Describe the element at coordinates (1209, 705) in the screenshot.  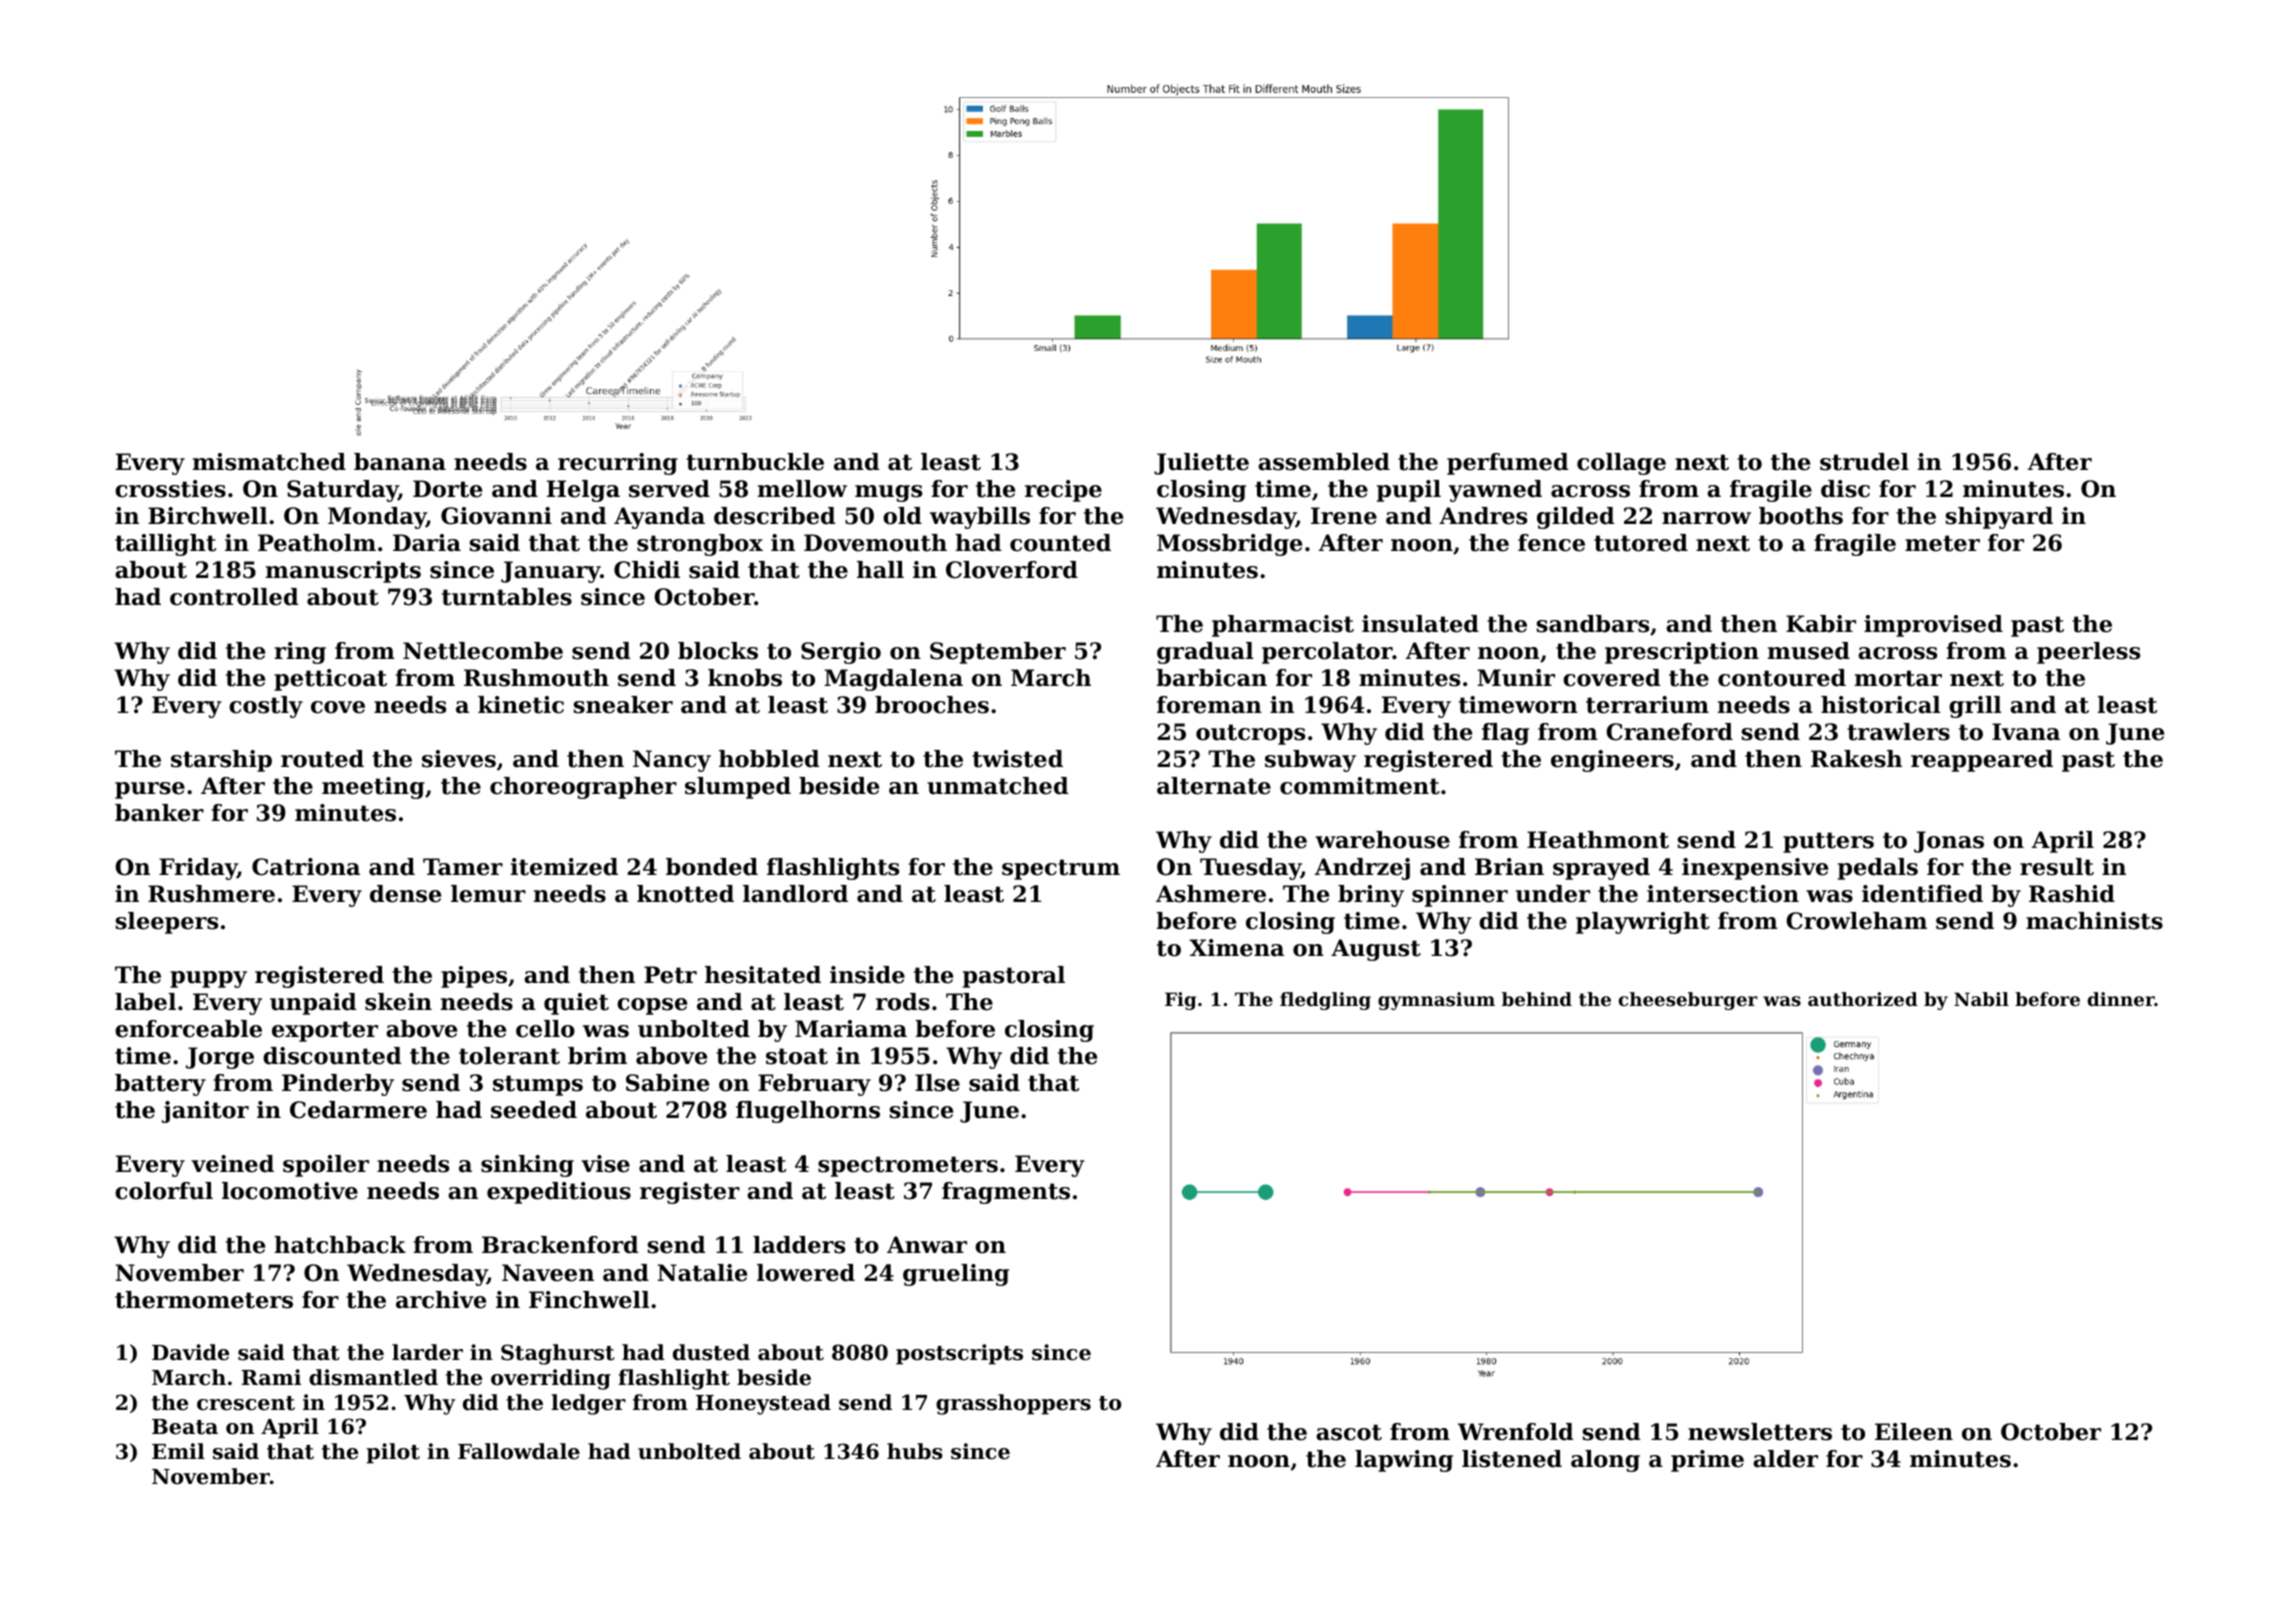
I see `foreman` at that location.
